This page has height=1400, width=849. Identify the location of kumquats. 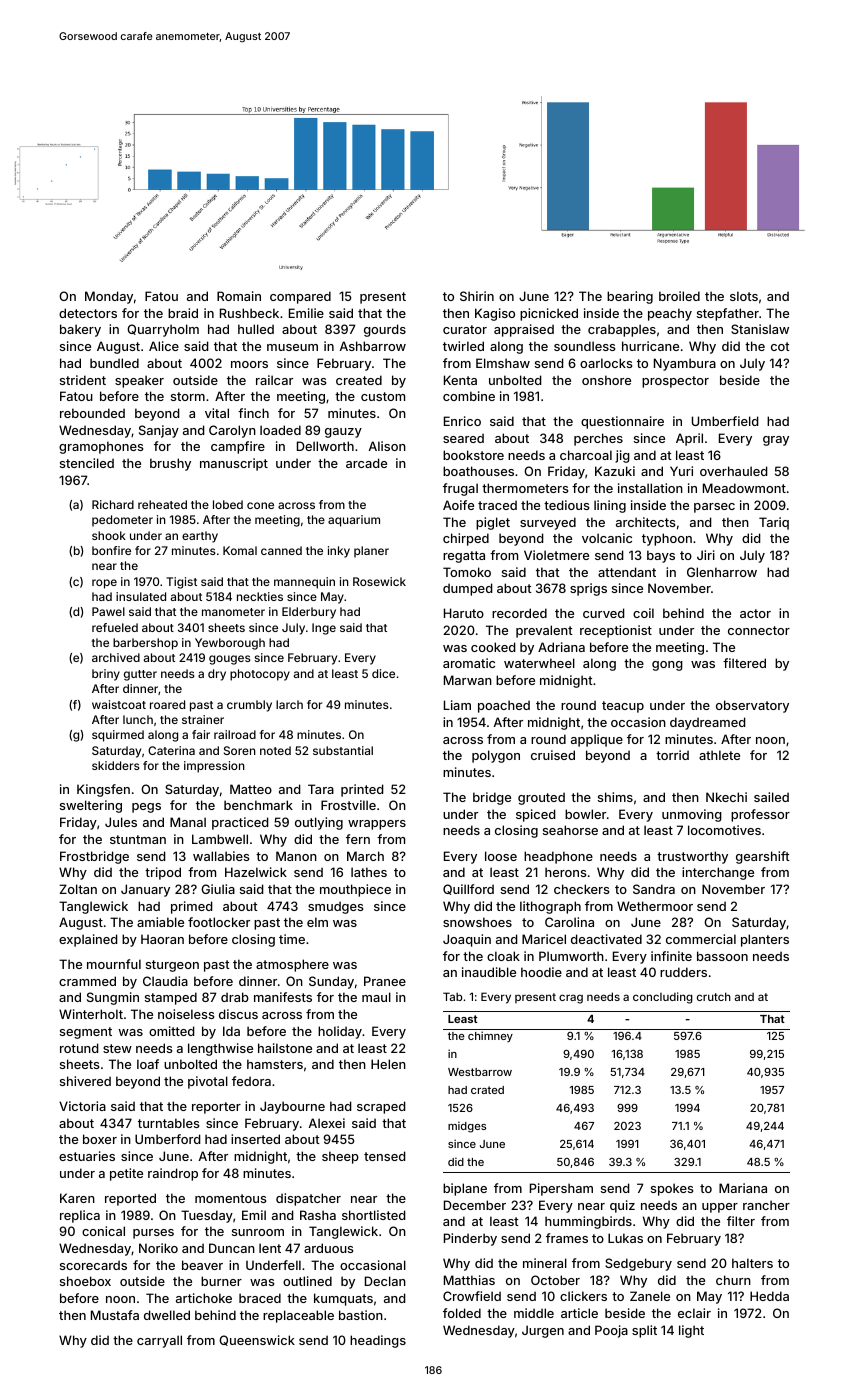
(343, 1299).
